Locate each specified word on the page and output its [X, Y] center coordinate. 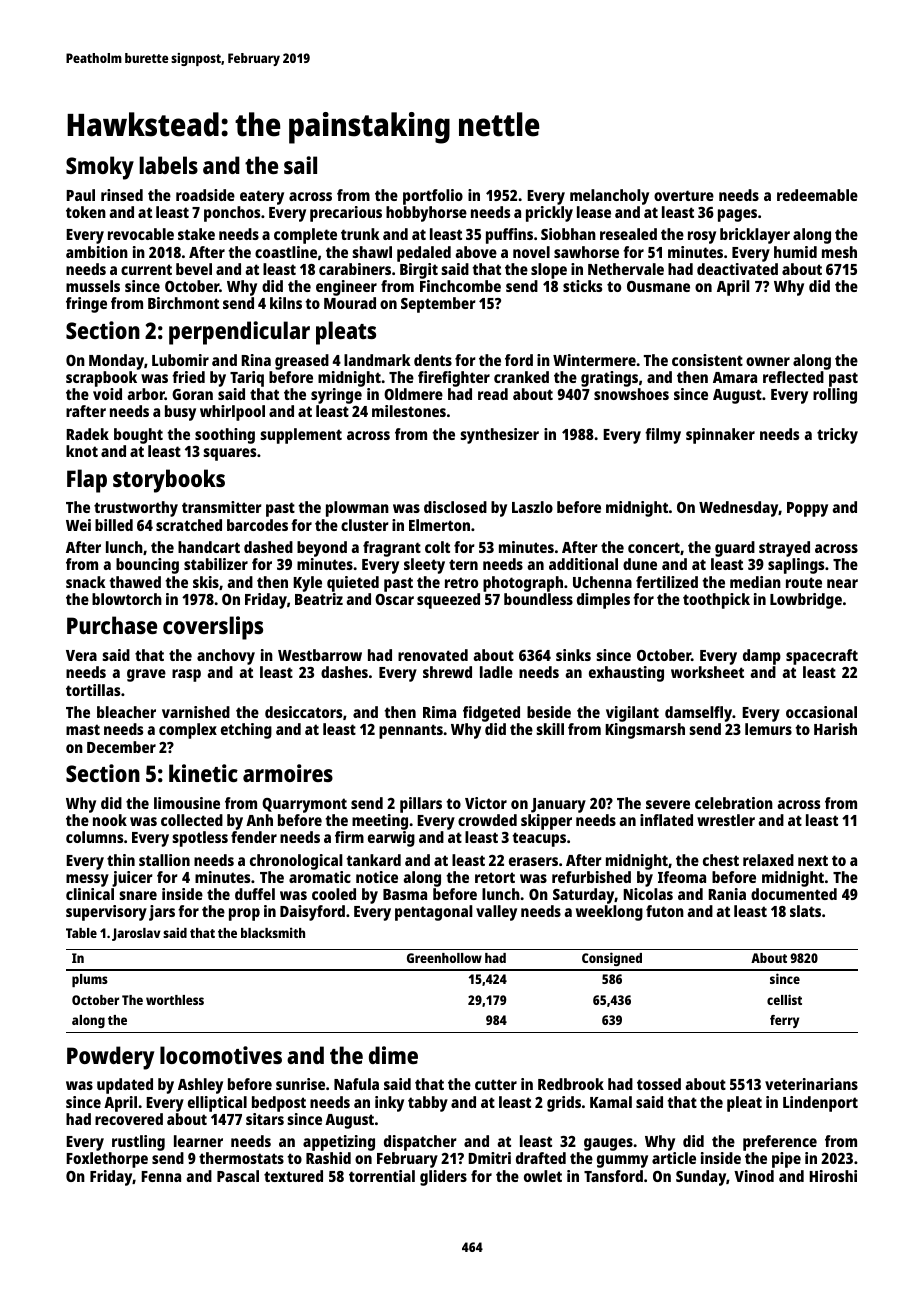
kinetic [203, 773]
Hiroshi [833, 1176]
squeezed [448, 601]
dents [433, 360]
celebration [734, 803]
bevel [194, 269]
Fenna [161, 1176]
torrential [382, 1176]
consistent [707, 360]
